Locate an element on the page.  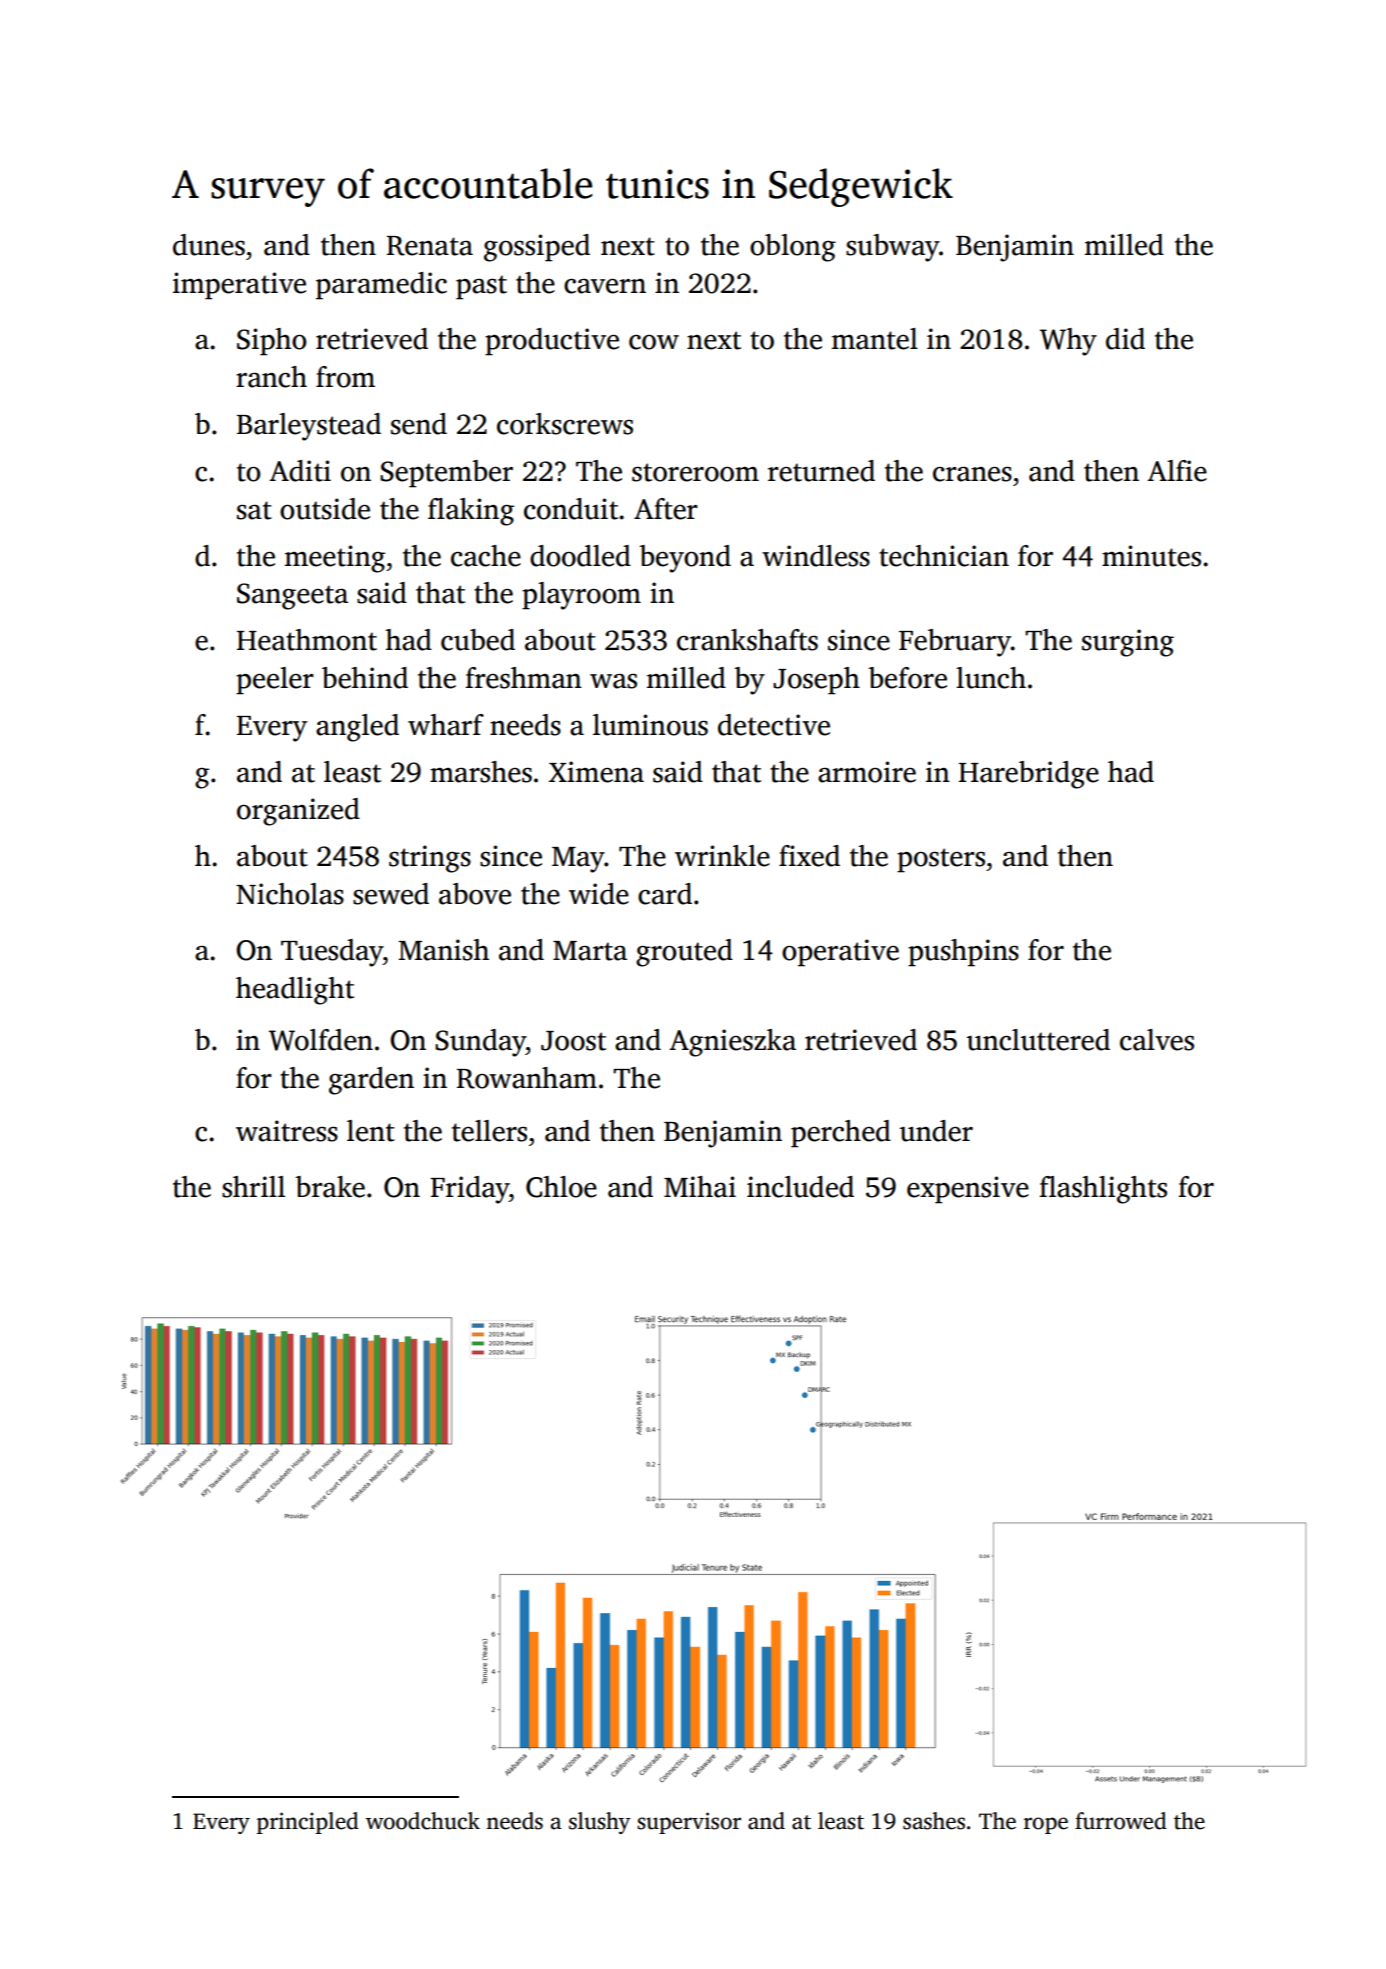
Harebridge is located at coordinates (1029, 775).
